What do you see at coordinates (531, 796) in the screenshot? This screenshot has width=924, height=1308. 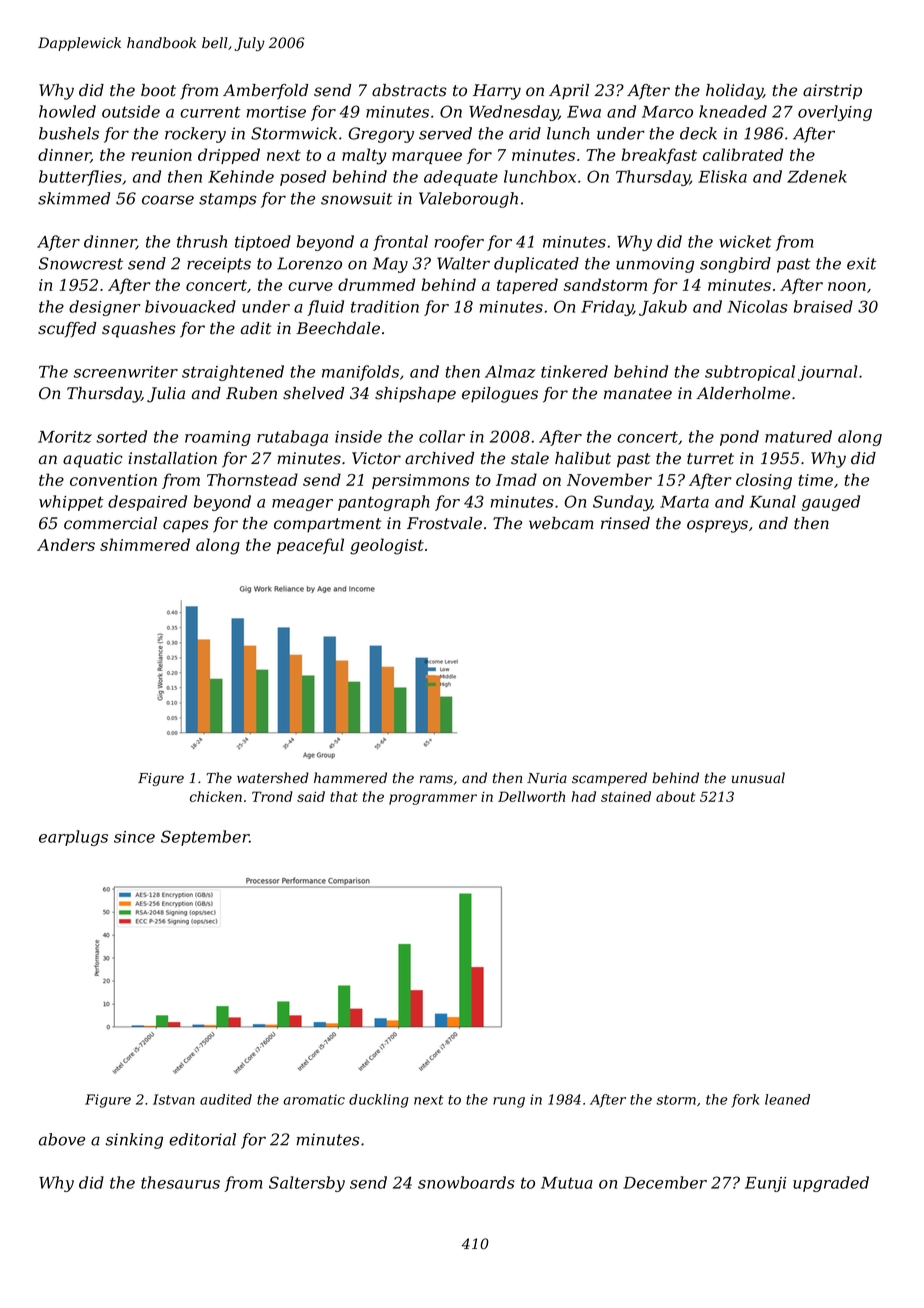 I see `Dellworth` at bounding box center [531, 796].
